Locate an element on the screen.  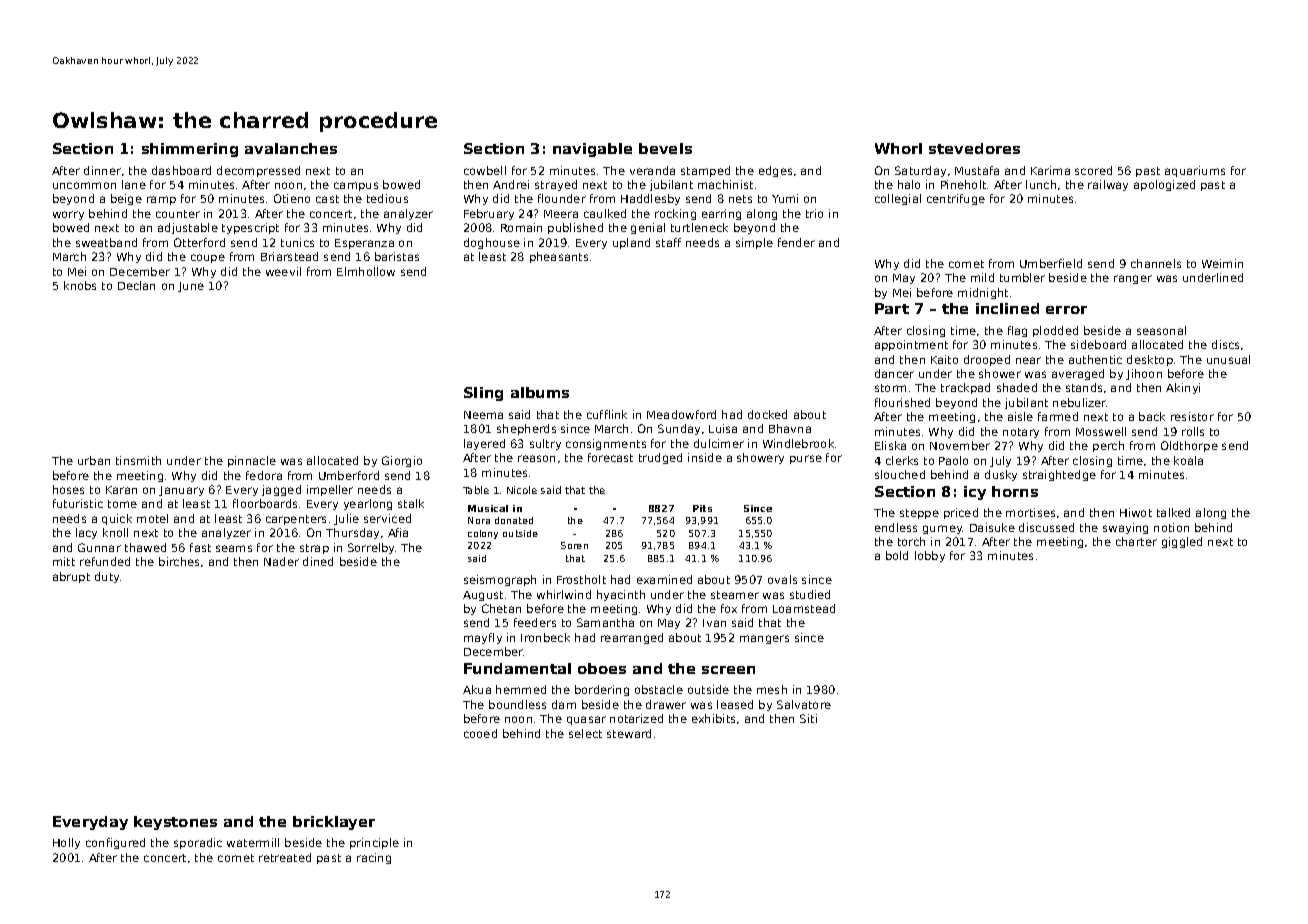
bevels is located at coordinates (665, 148).
